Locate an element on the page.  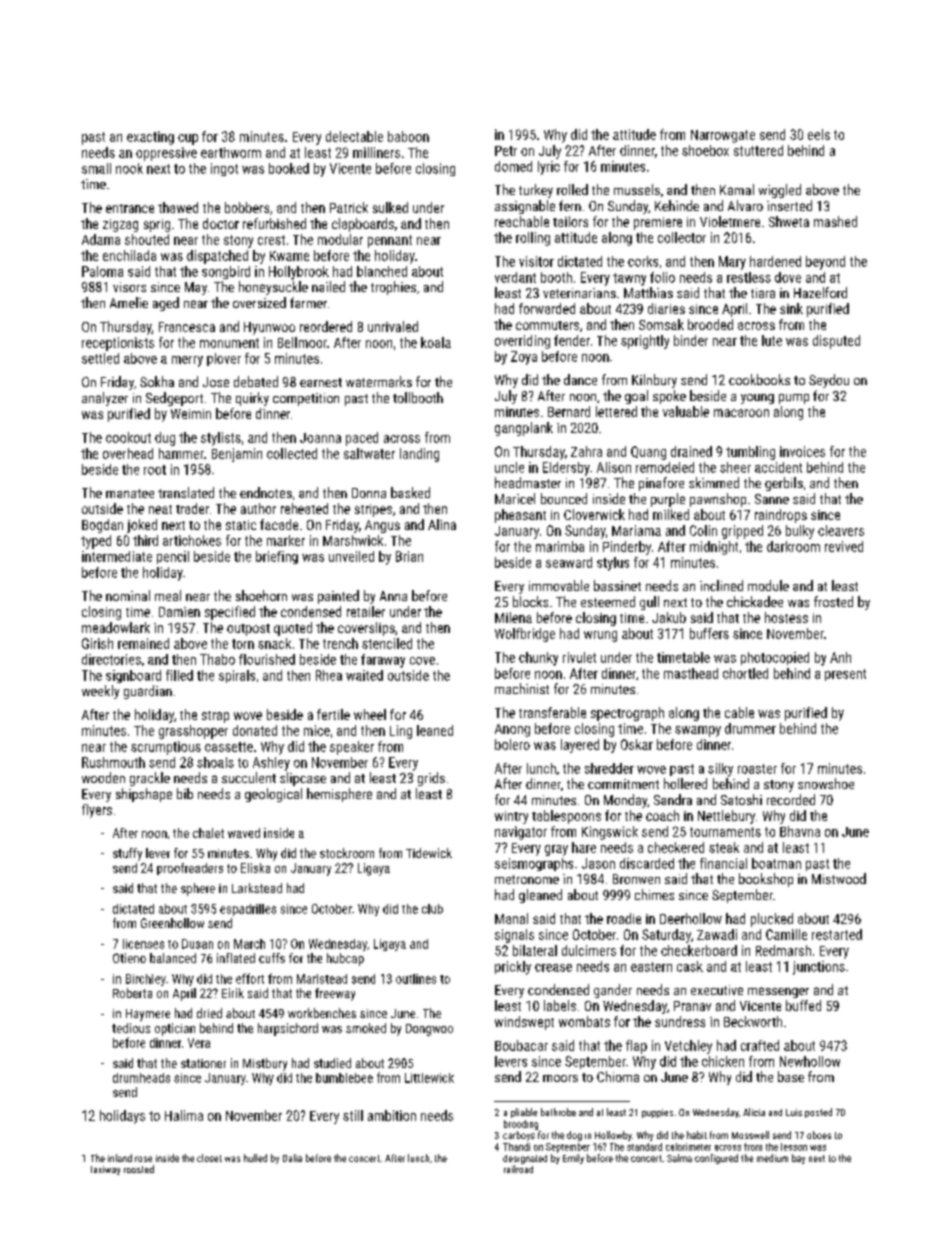
mashed is located at coordinates (835, 221).
